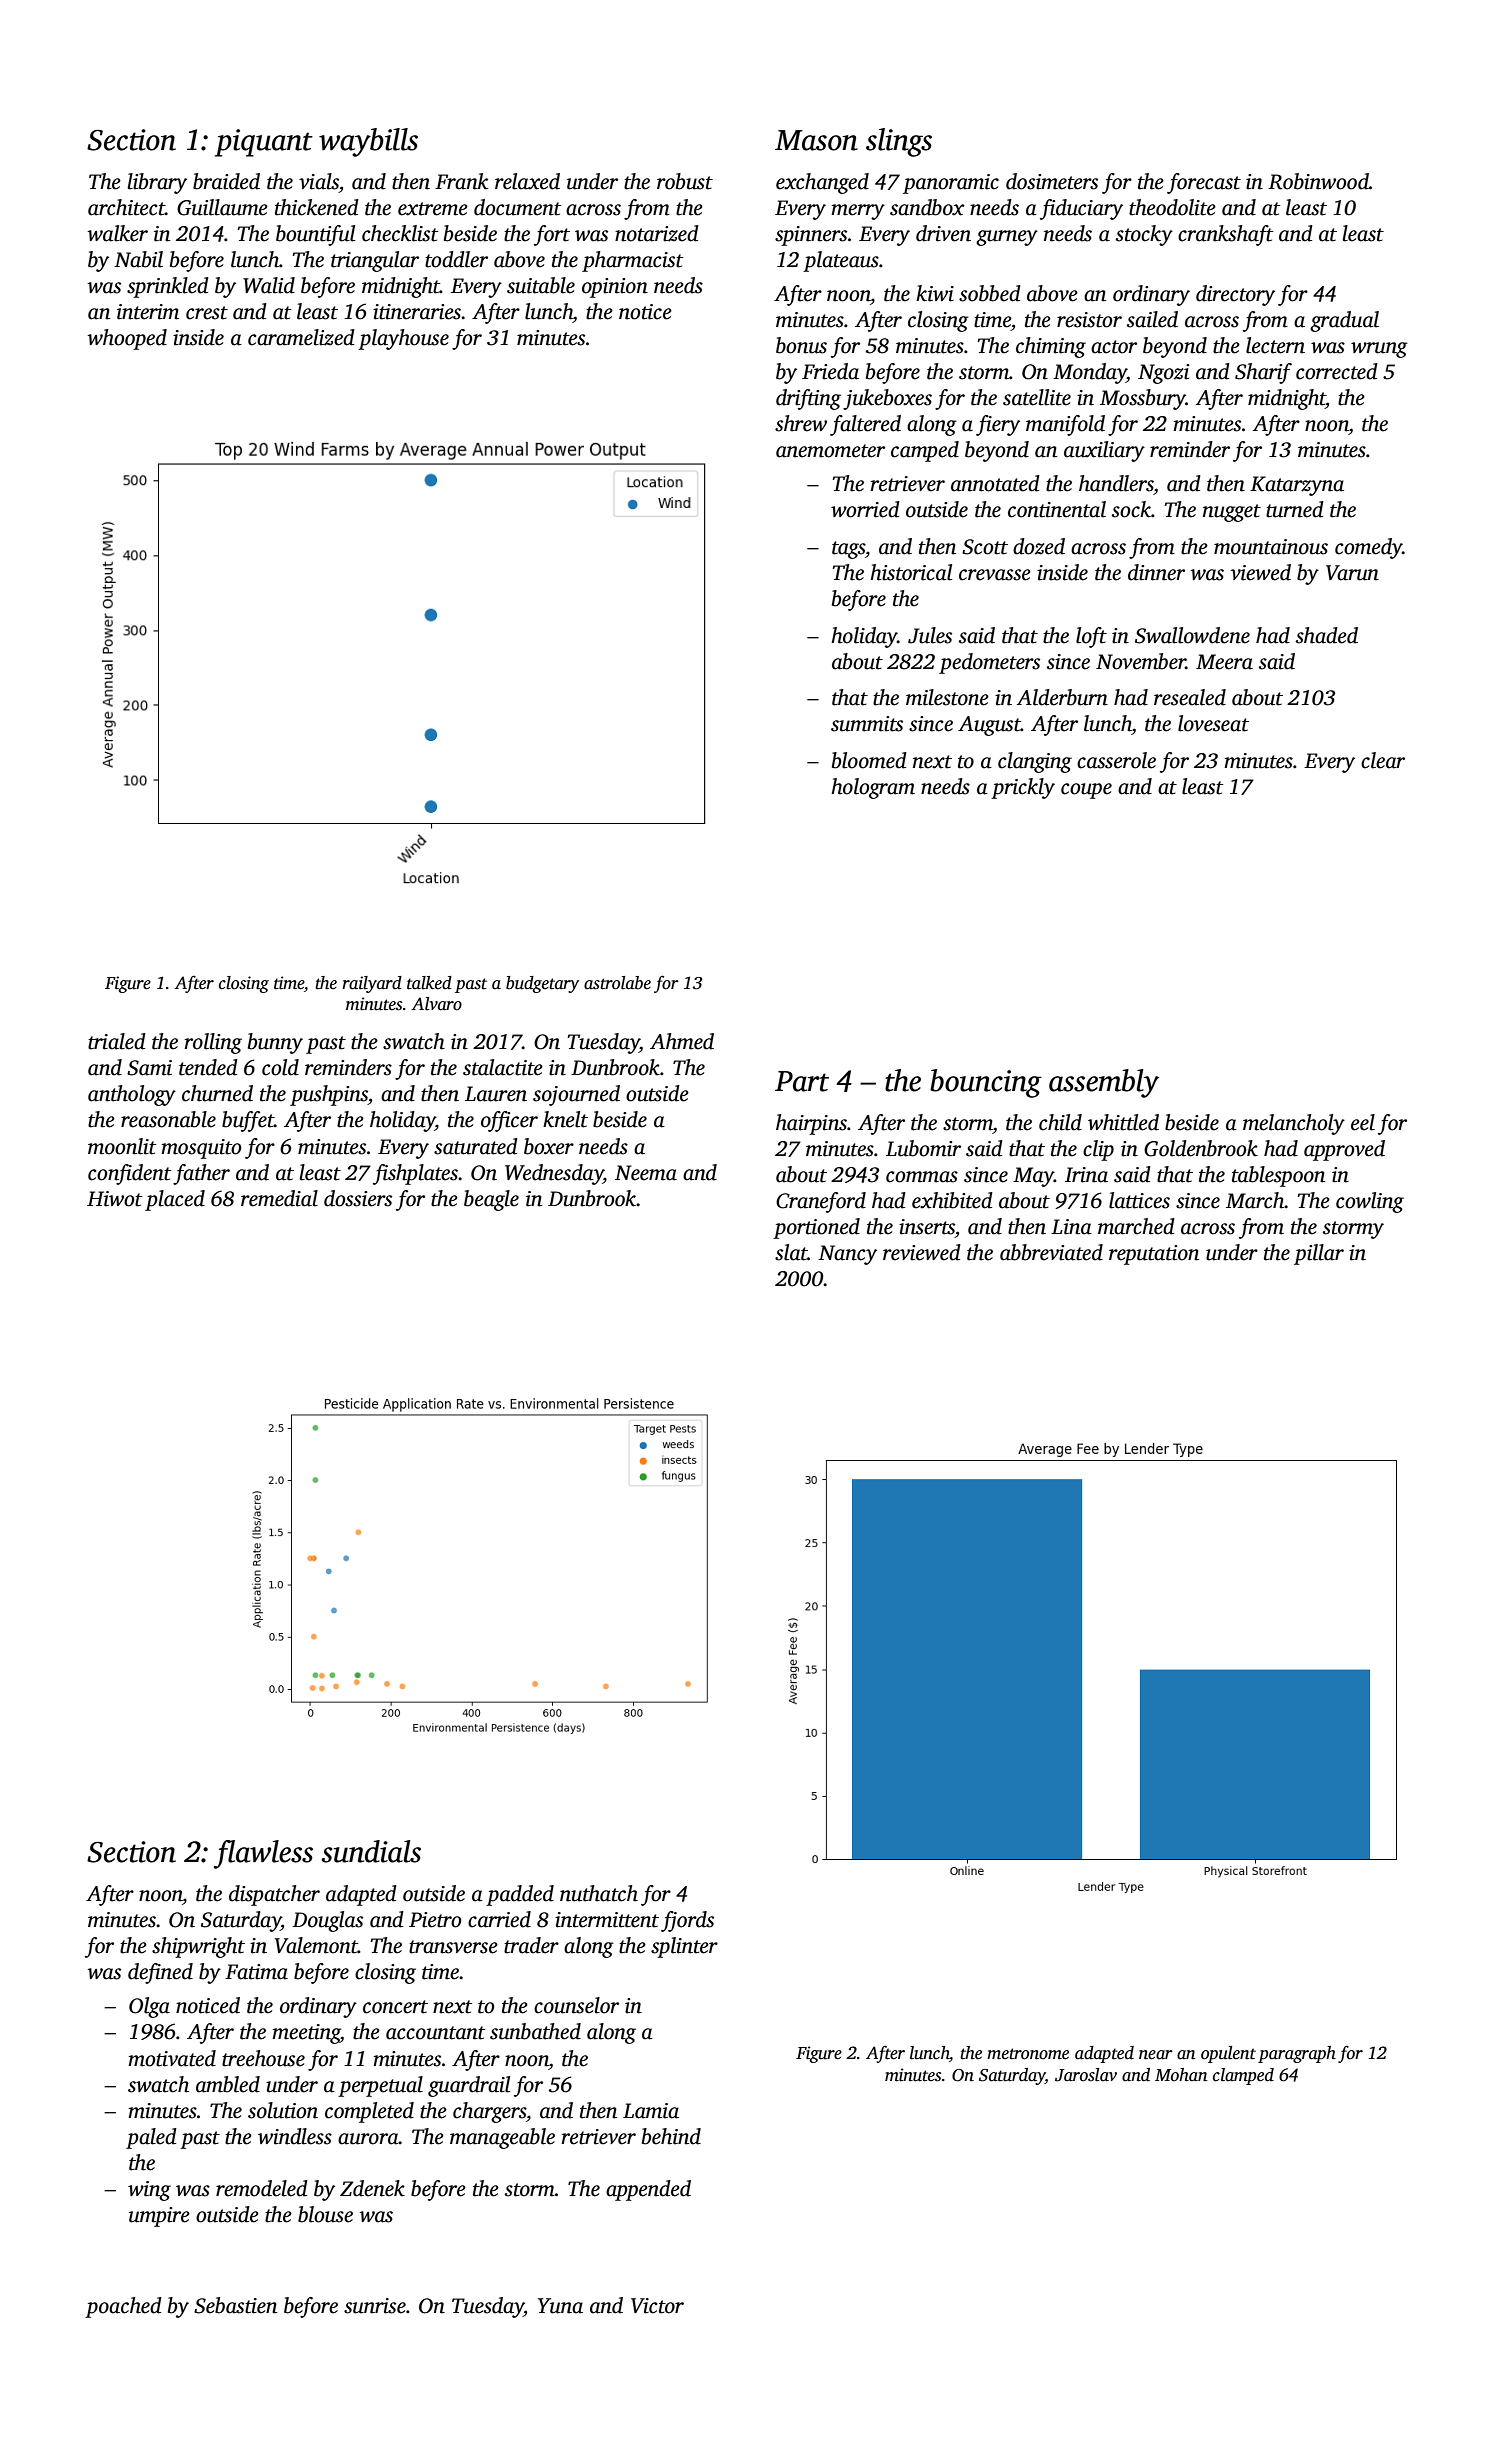 This page has width=1496, height=2464. What do you see at coordinates (657, 2306) in the page?
I see `Victor` at bounding box center [657, 2306].
